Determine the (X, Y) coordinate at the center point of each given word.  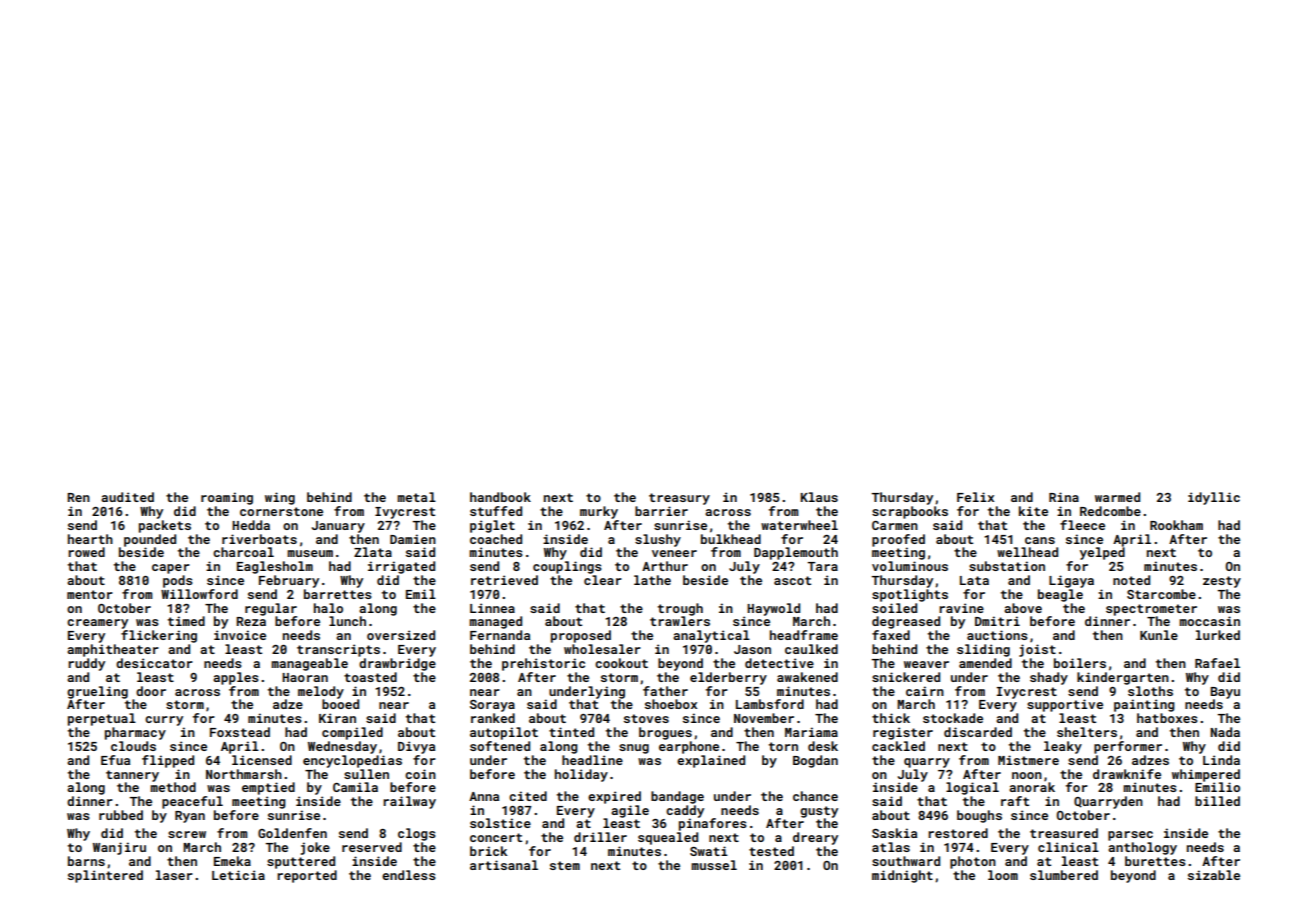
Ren (78, 497)
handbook (500, 497)
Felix (975, 497)
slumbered (1064, 875)
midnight (902, 876)
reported (307, 876)
